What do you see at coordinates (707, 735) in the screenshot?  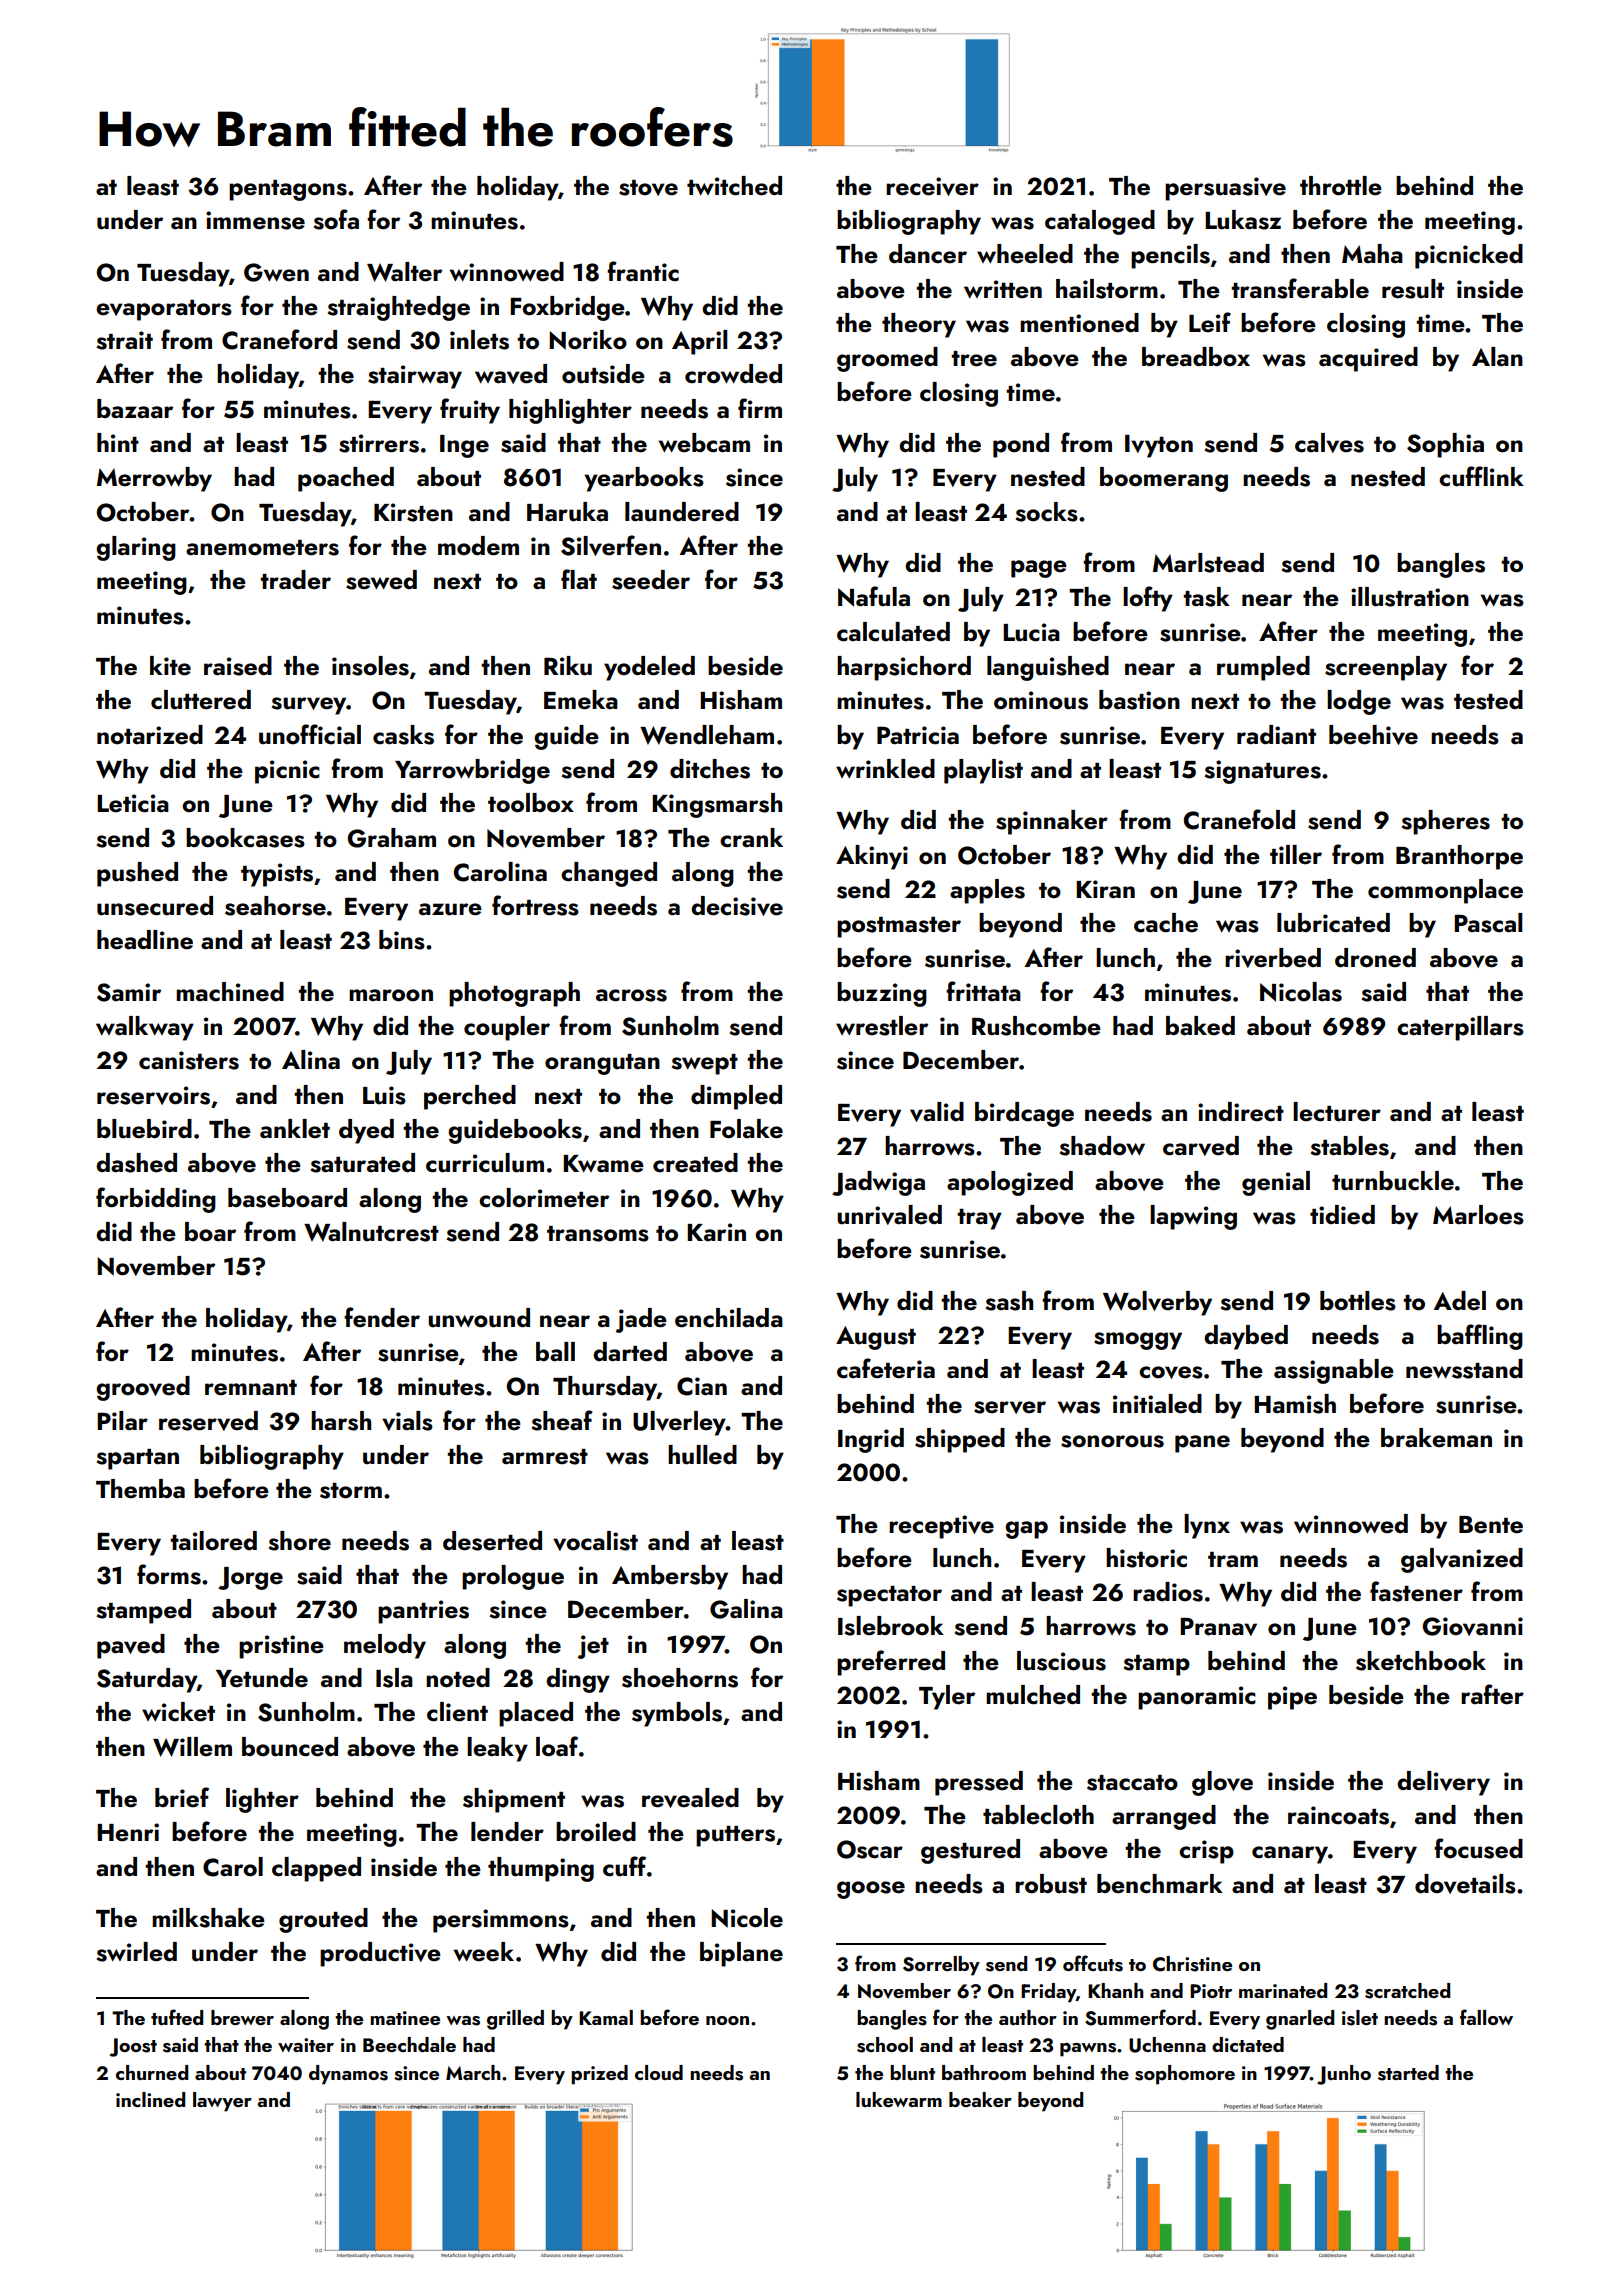 I see `Wendleham` at bounding box center [707, 735].
